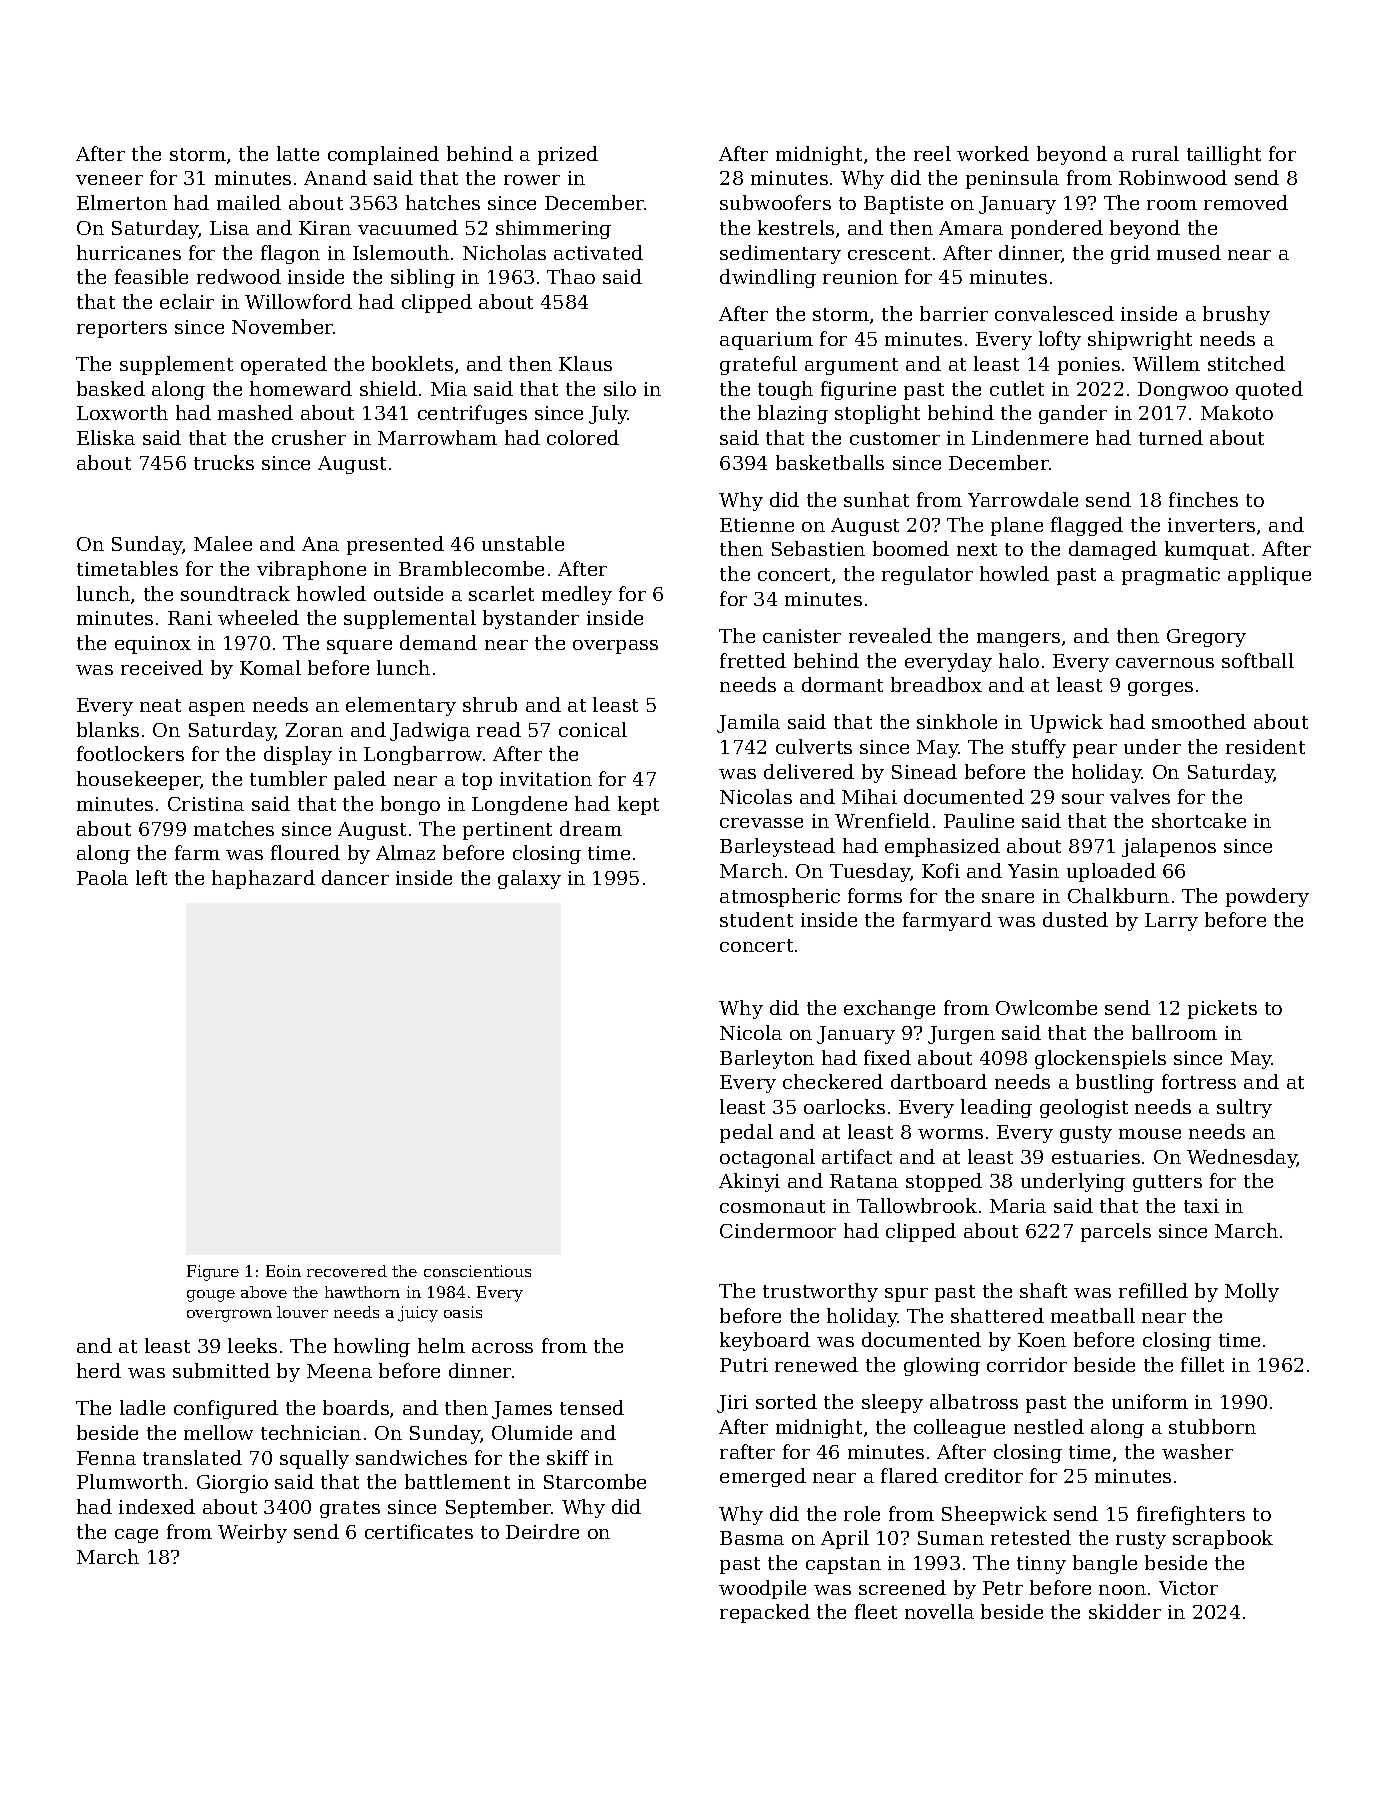 This screenshot has height=1800, width=1391. I want to click on prized, so click(568, 155).
